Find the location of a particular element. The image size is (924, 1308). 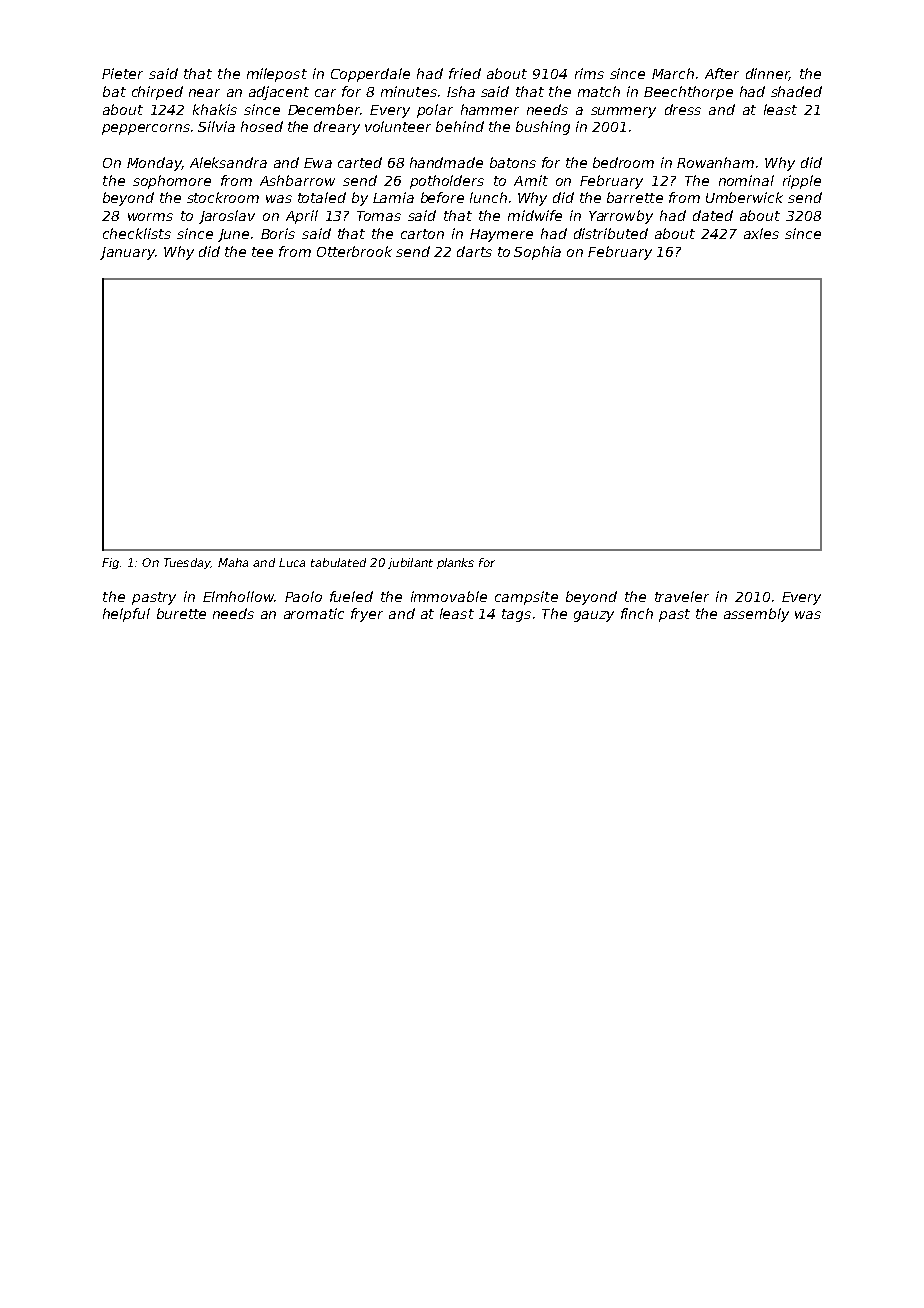

carton is located at coordinates (422, 234).
